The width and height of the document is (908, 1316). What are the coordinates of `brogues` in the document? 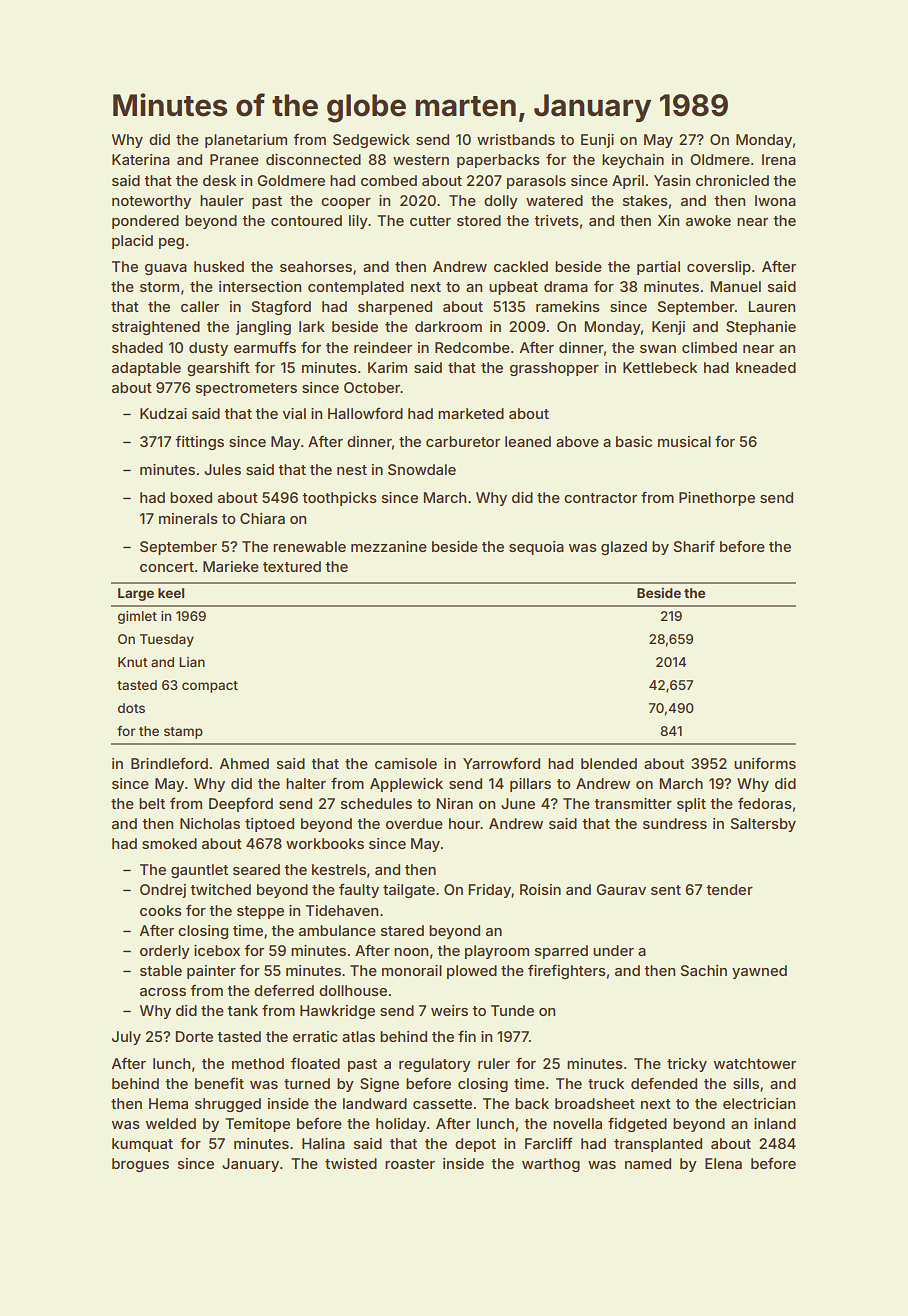 It's located at (140, 1165).
